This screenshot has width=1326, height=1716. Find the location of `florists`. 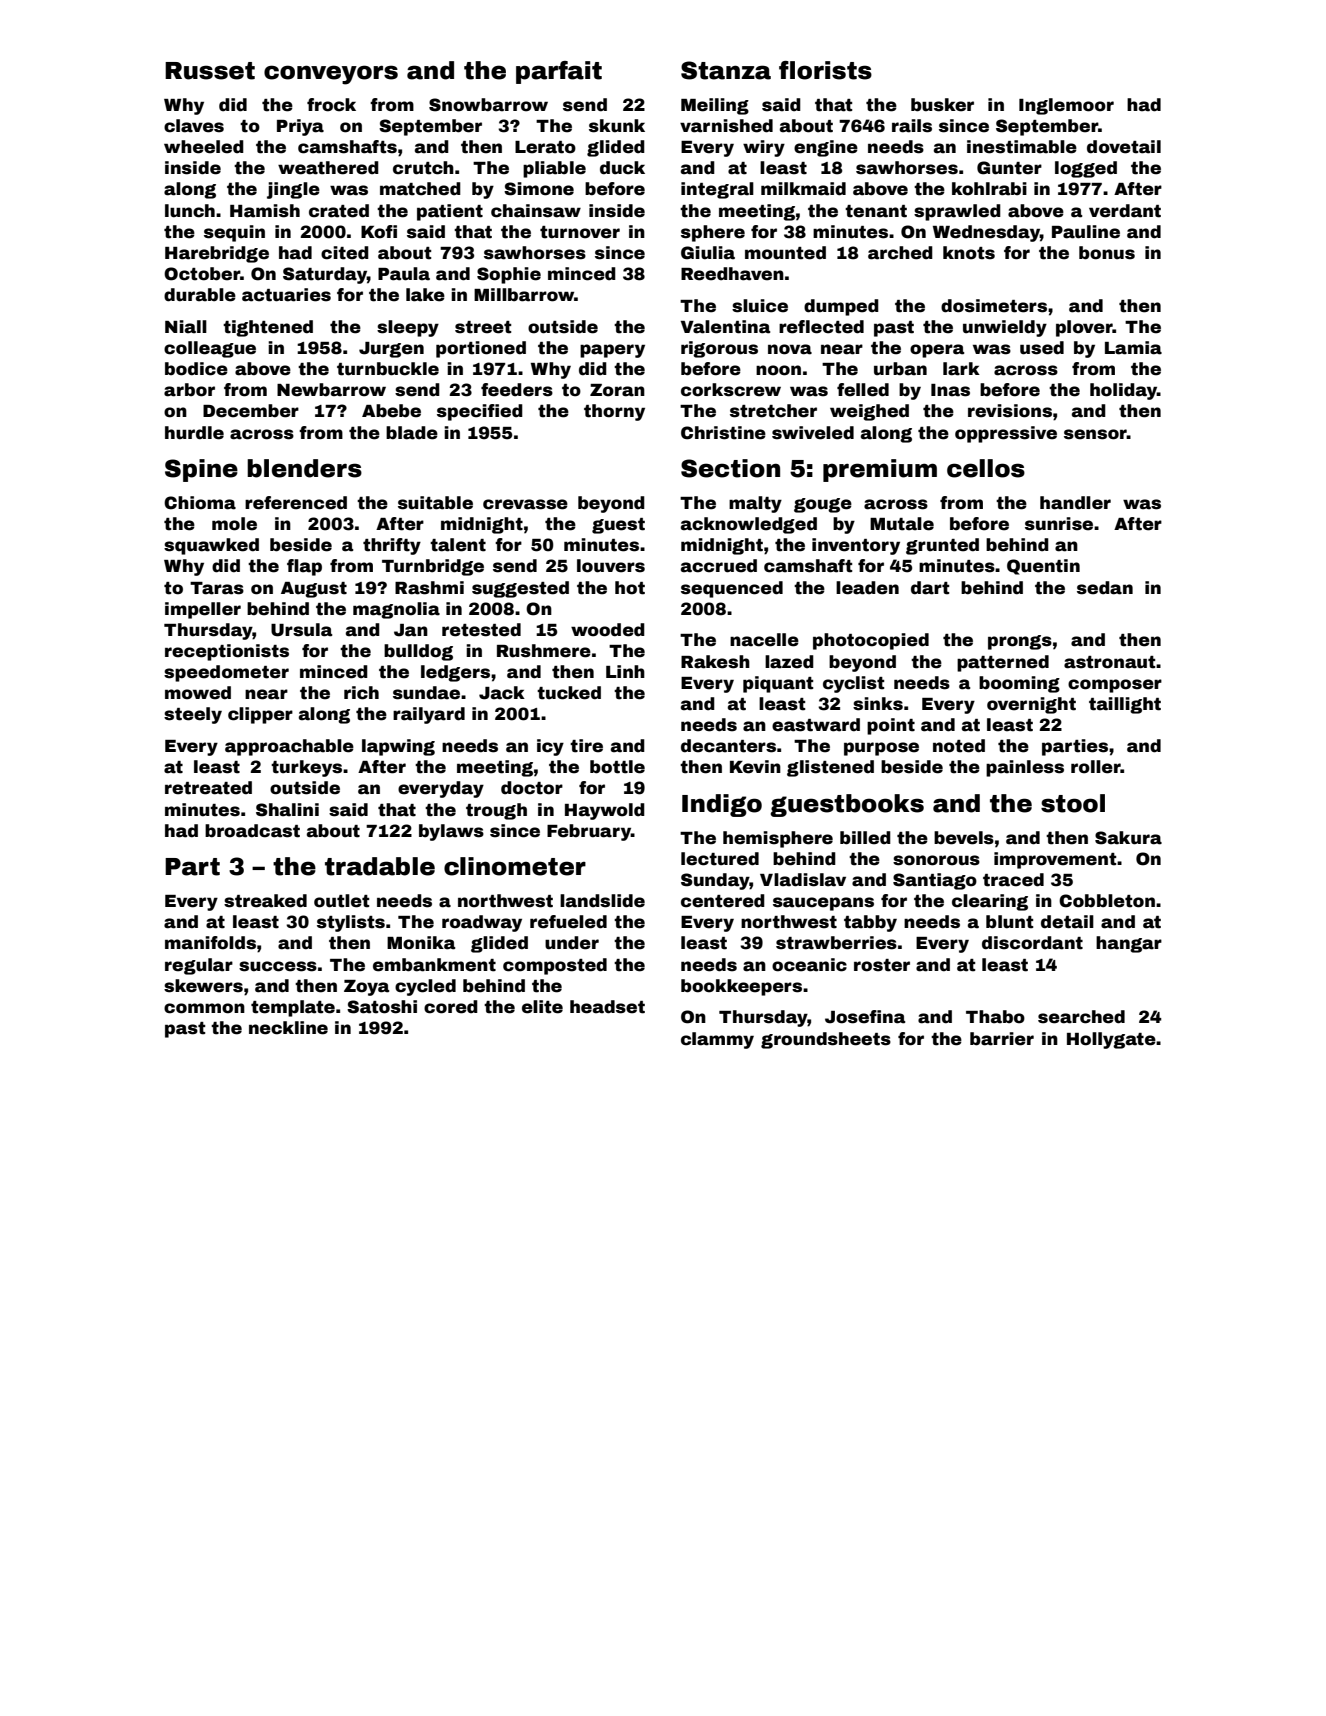

florists is located at coordinates (825, 70).
